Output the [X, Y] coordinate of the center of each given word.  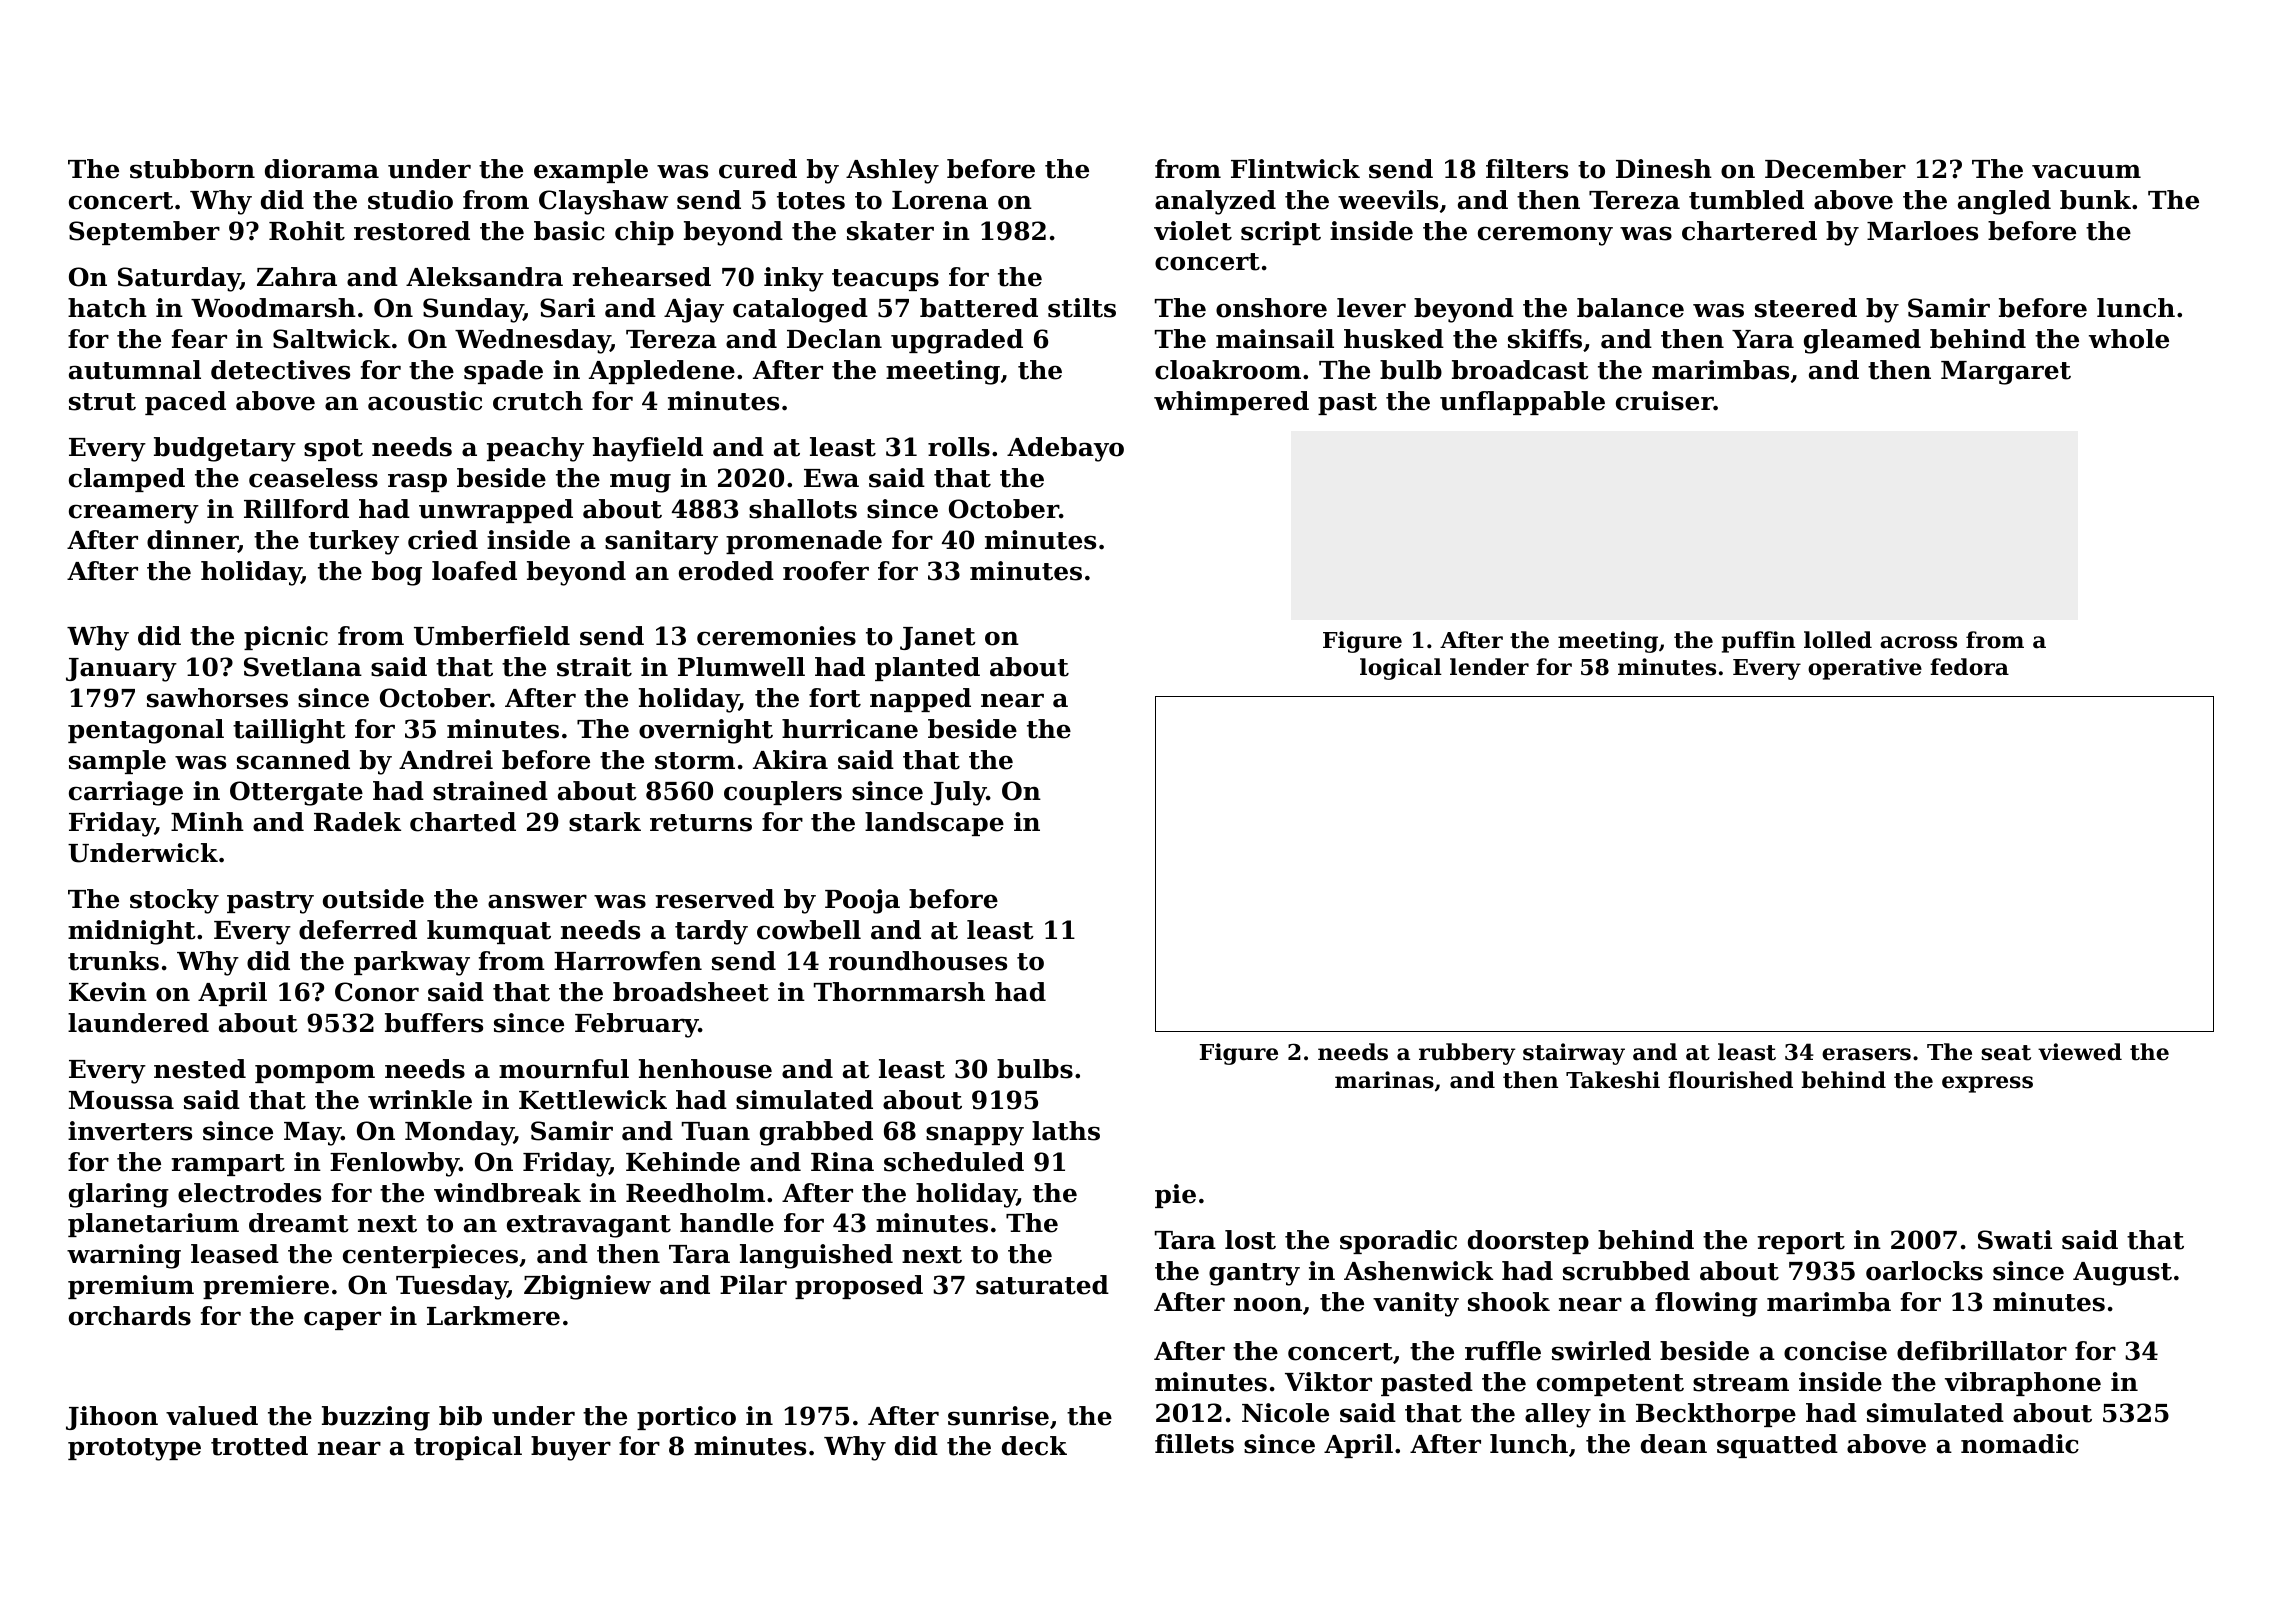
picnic [286, 638]
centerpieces [430, 1256]
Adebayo [1065, 449]
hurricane [850, 729]
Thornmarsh [899, 992]
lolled [1838, 640]
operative [1865, 669]
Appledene [662, 372]
